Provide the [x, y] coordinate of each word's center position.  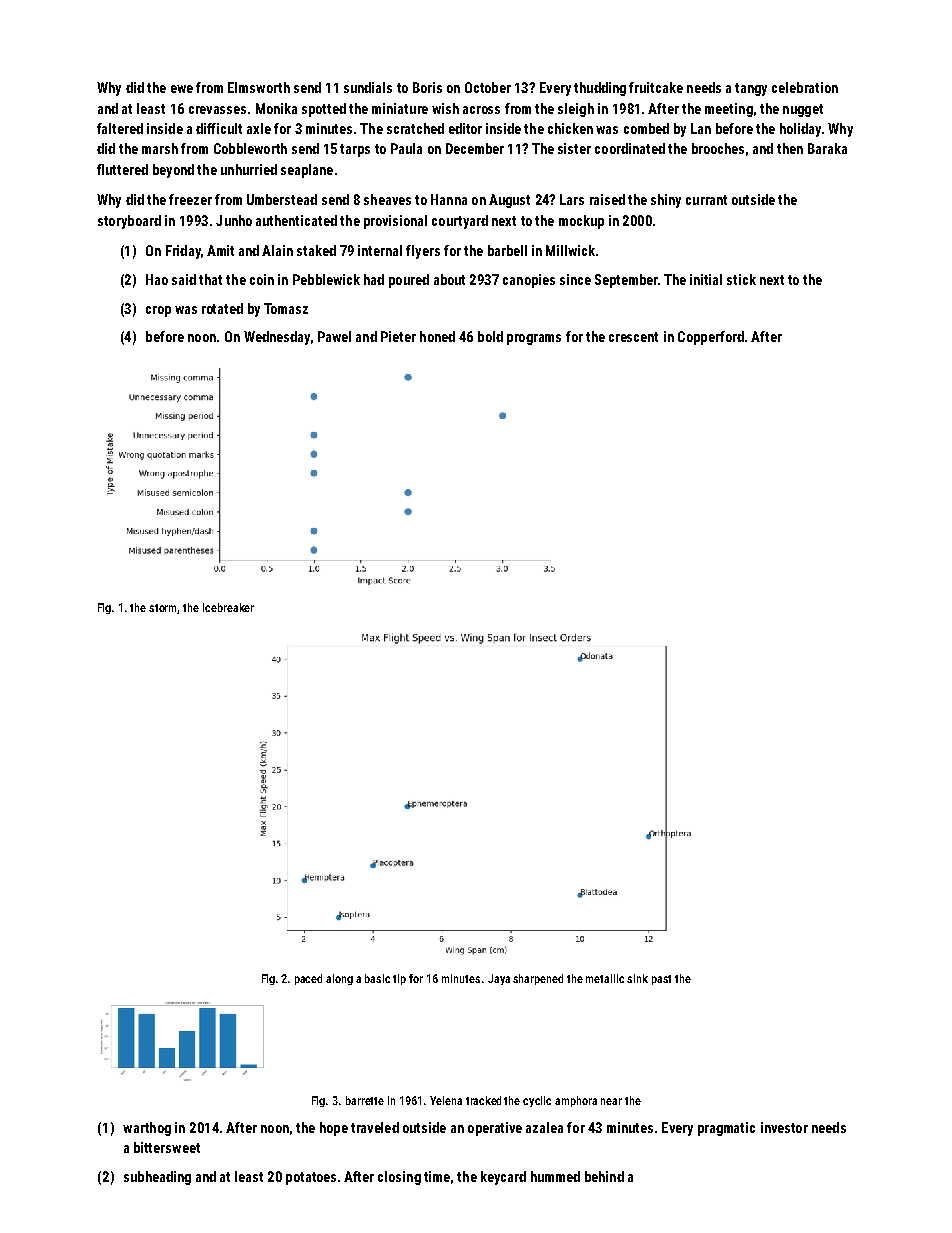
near [611, 1101]
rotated [222, 308]
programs [534, 339]
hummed [555, 1176]
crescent [633, 337]
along [339, 979]
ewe [182, 89]
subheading [157, 1178]
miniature [400, 108]
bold [490, 336]
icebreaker [228, 607]
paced [308, 979]
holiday [800, 130]
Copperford [711, 338]
